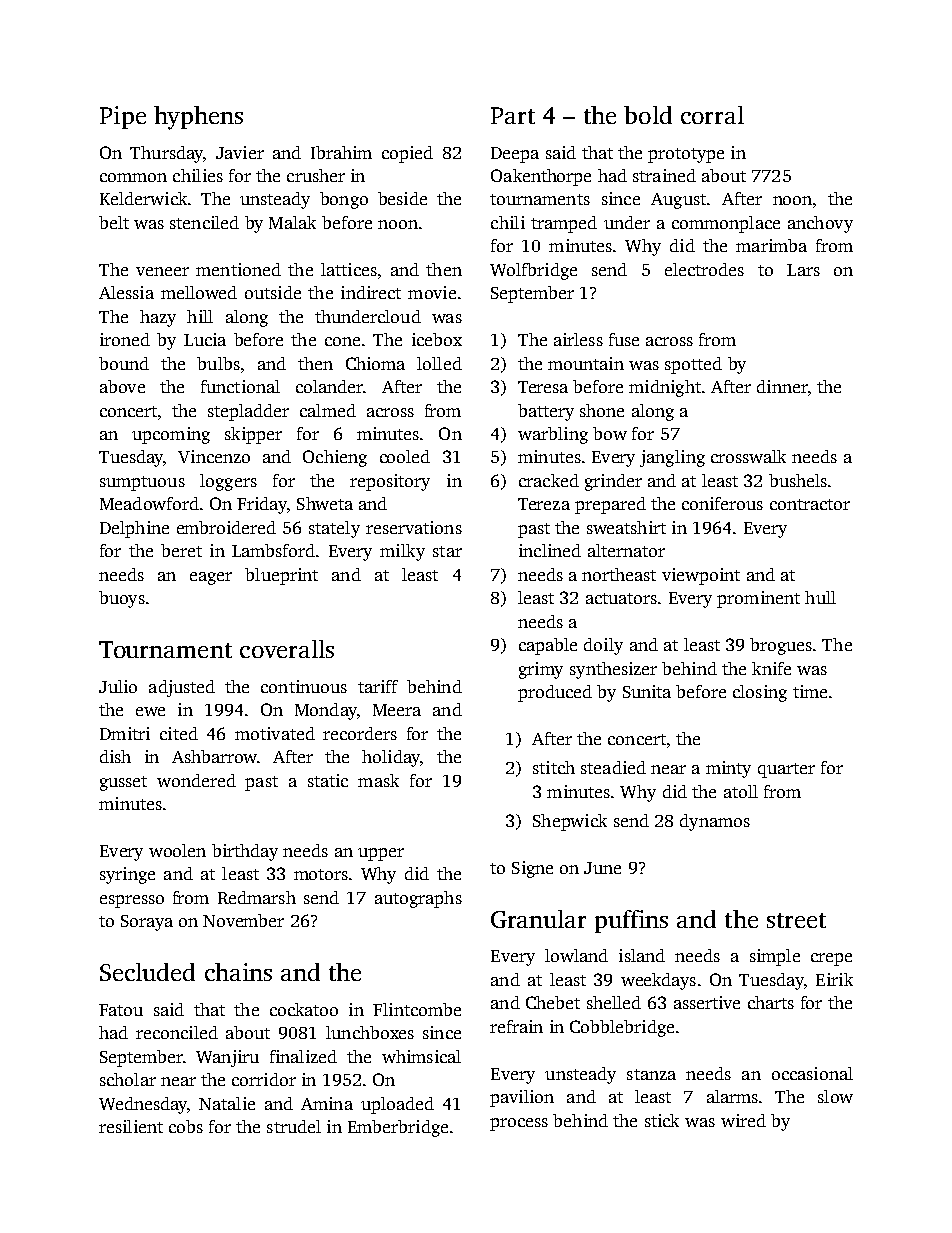 This screenshot has height=1233, width=952. I want to click on puffins, so click(631, 921).
